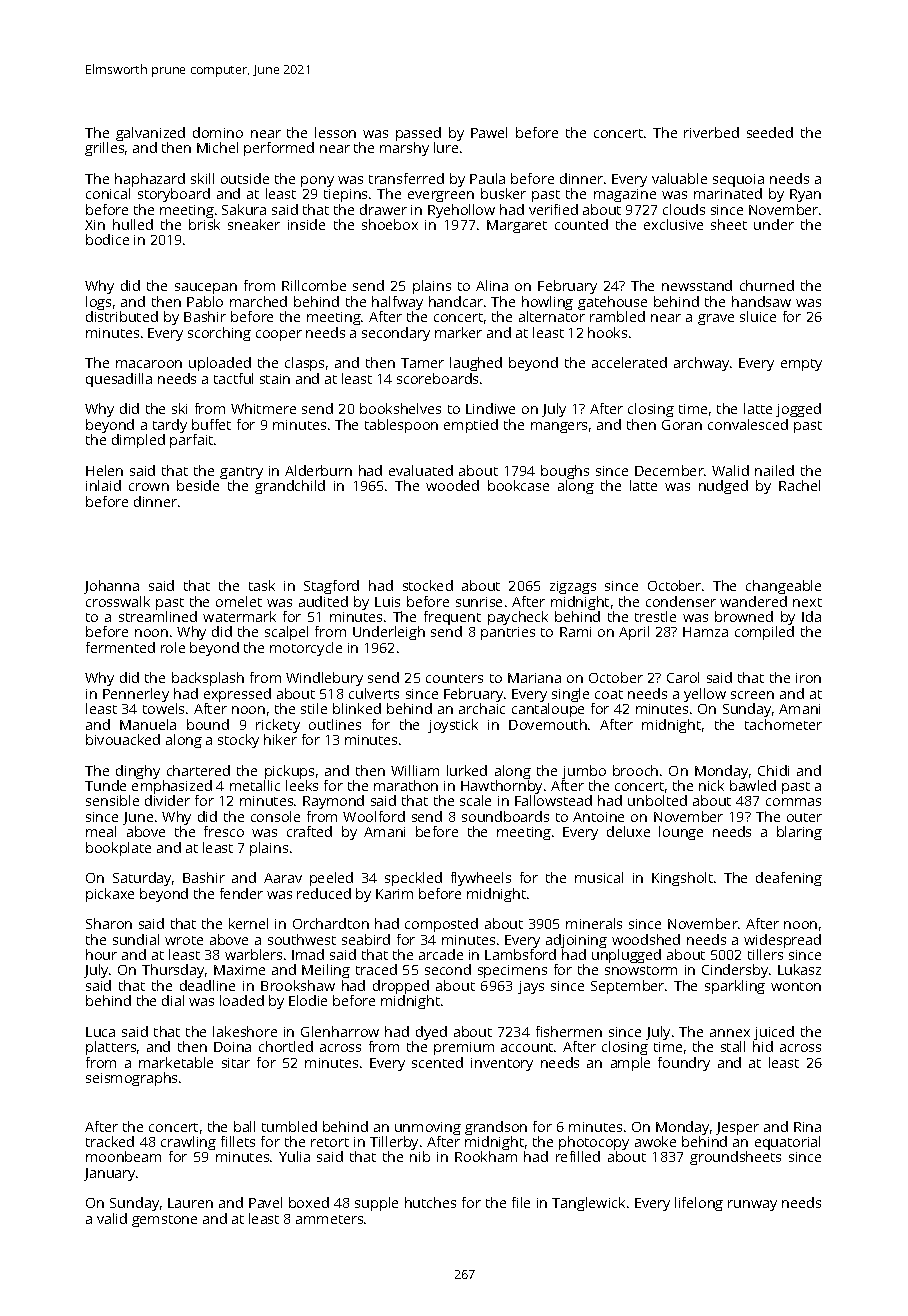 The image size is (908, 1316). What do you see at coordinates (801, 365) in the screenshot?
I see `empty` at bounding box center [801, 365].
